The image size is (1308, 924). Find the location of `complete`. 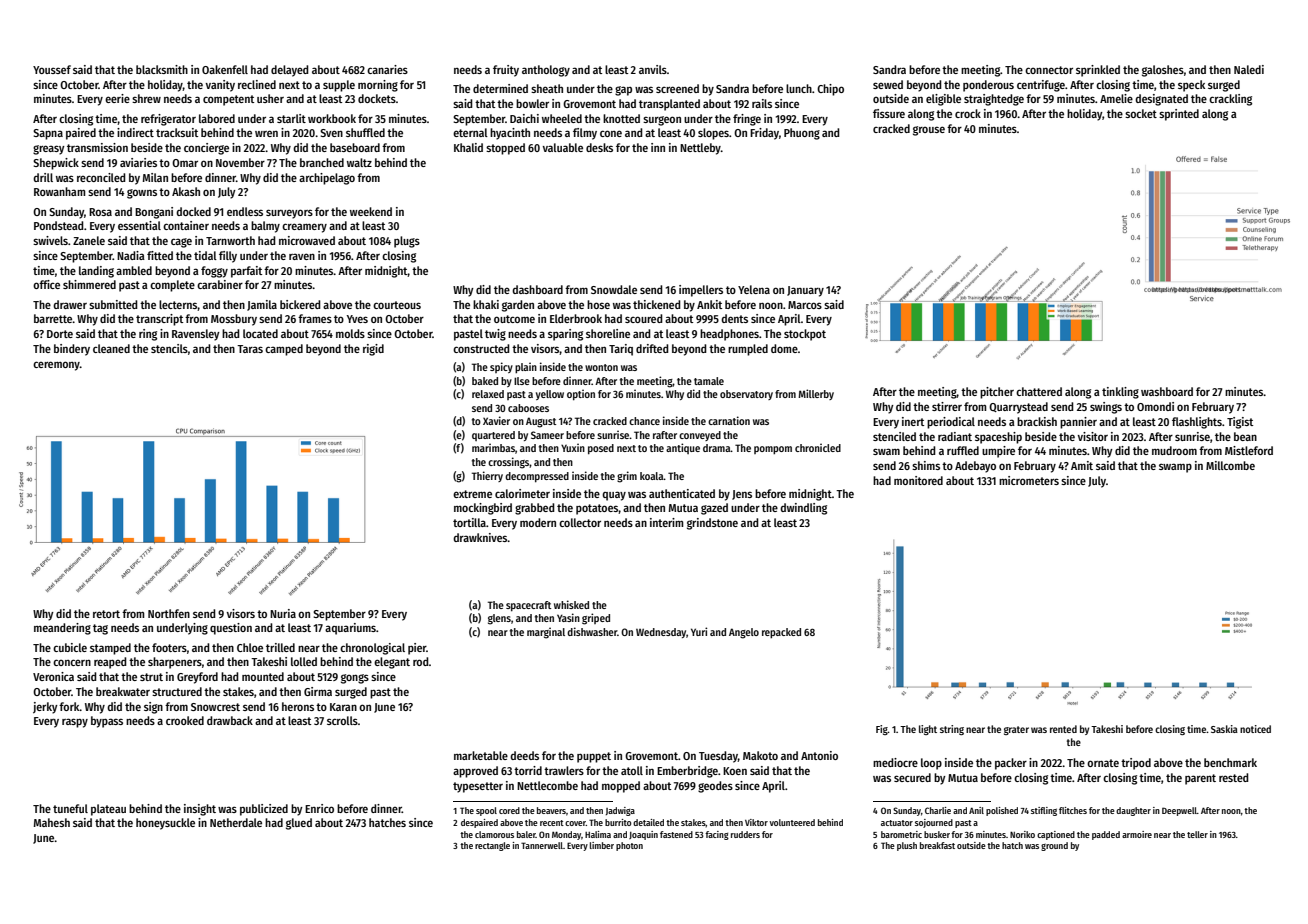

complete is located at coordinates (172, 286).
